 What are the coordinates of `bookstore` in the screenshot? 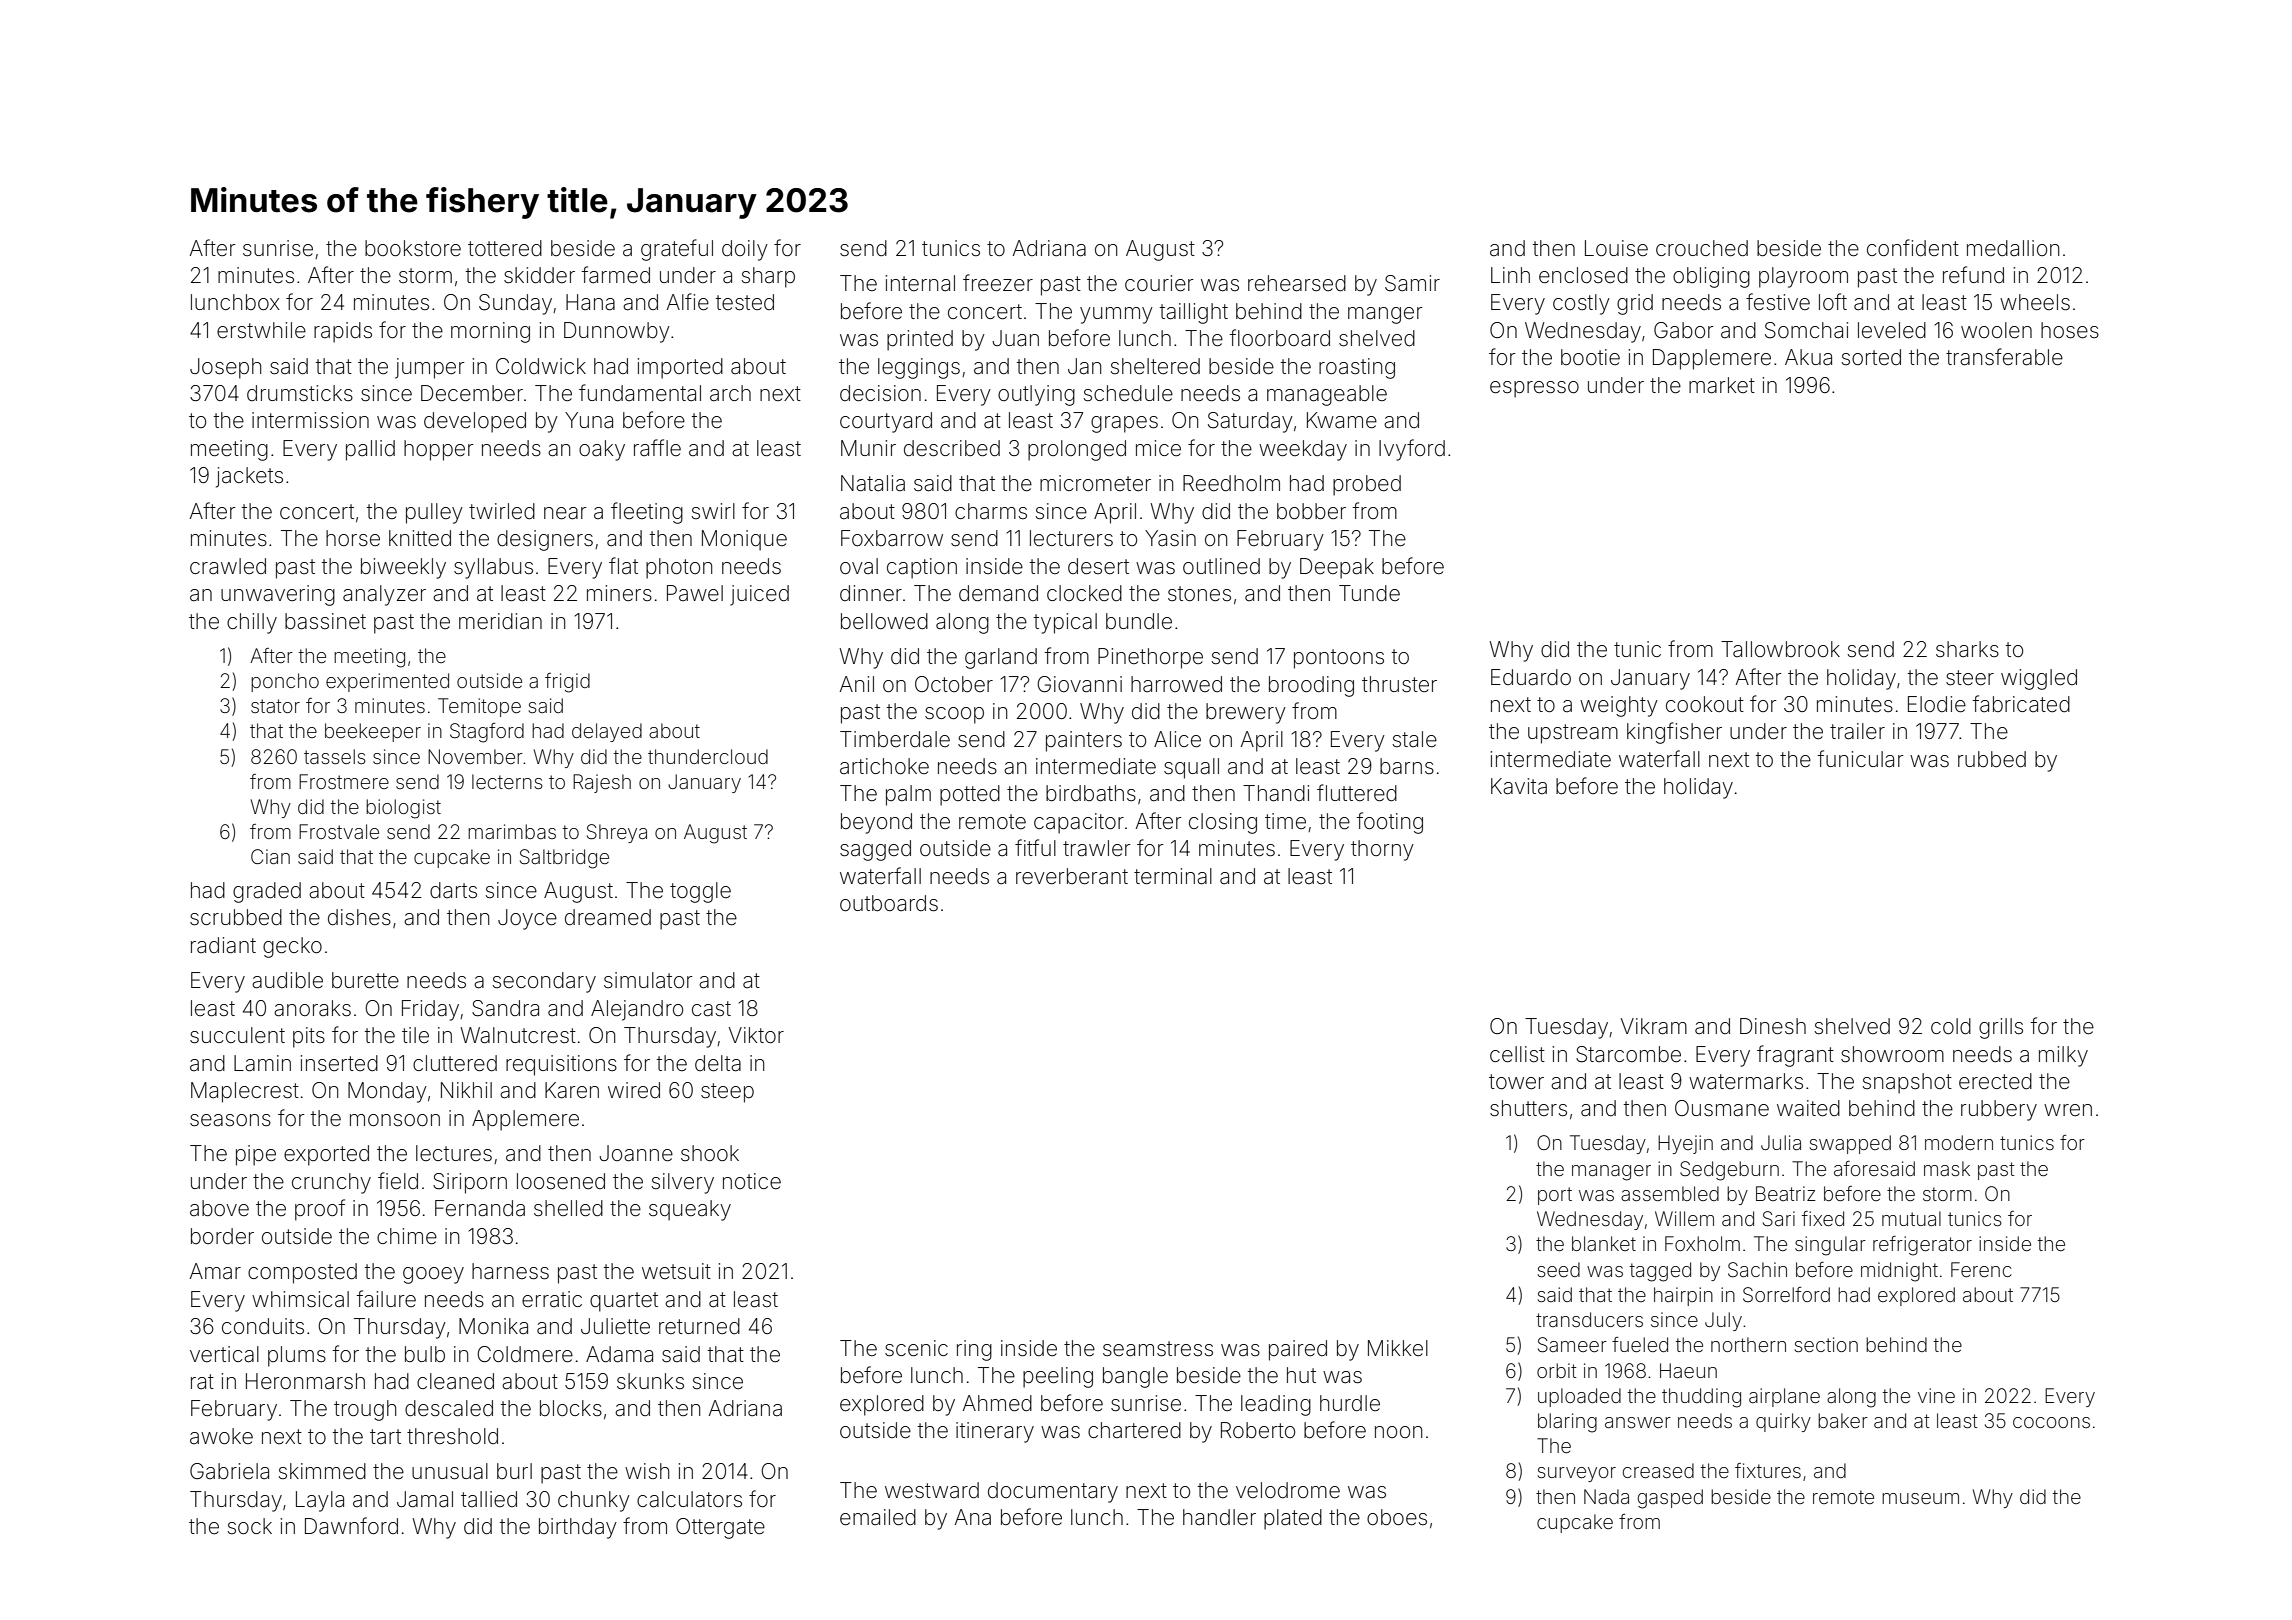 It's located at (413, 248).
